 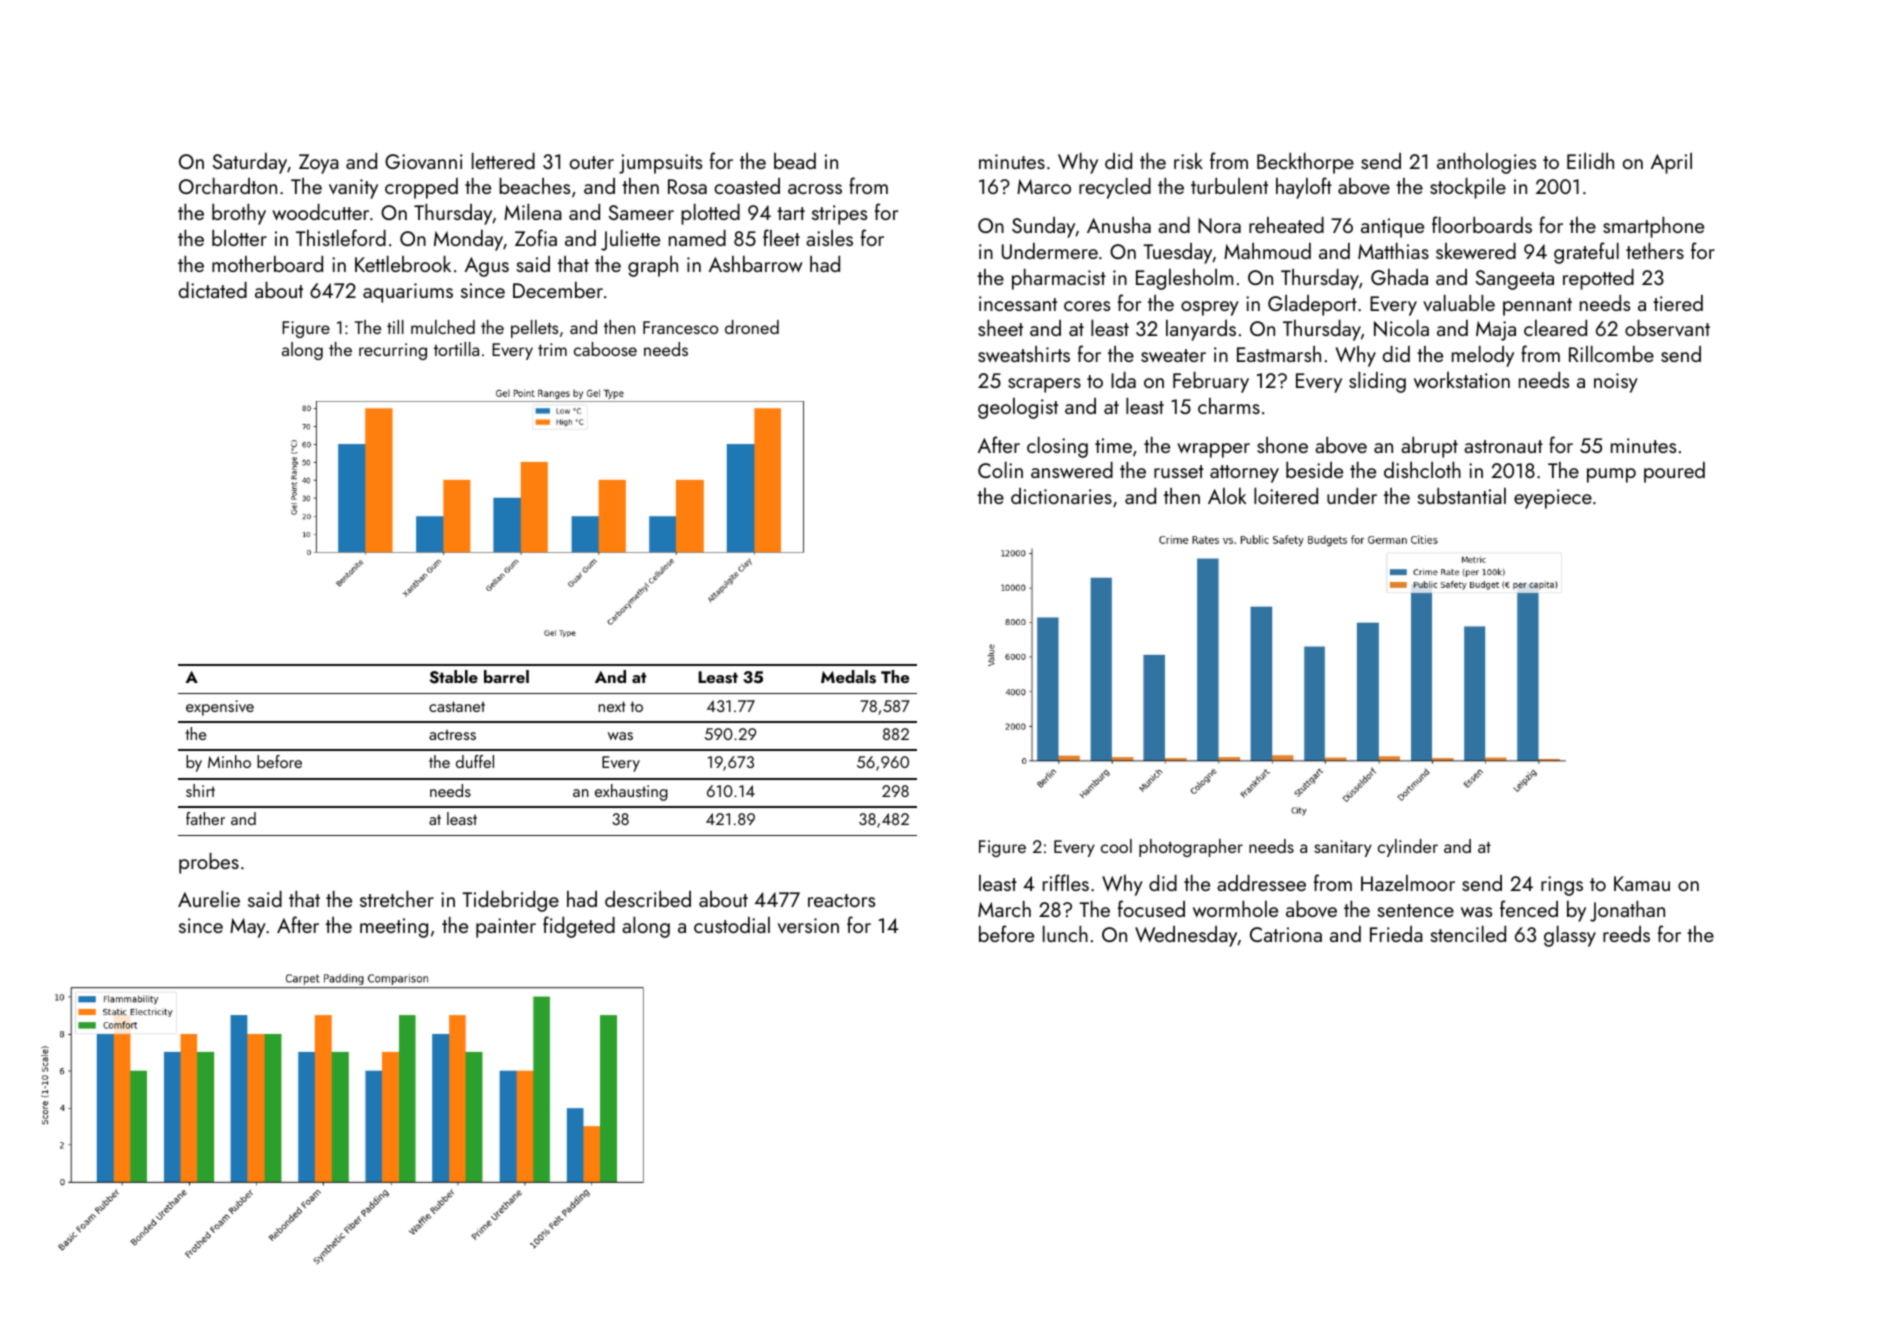 I want to click on expensive, so click(x=220, y=708).
